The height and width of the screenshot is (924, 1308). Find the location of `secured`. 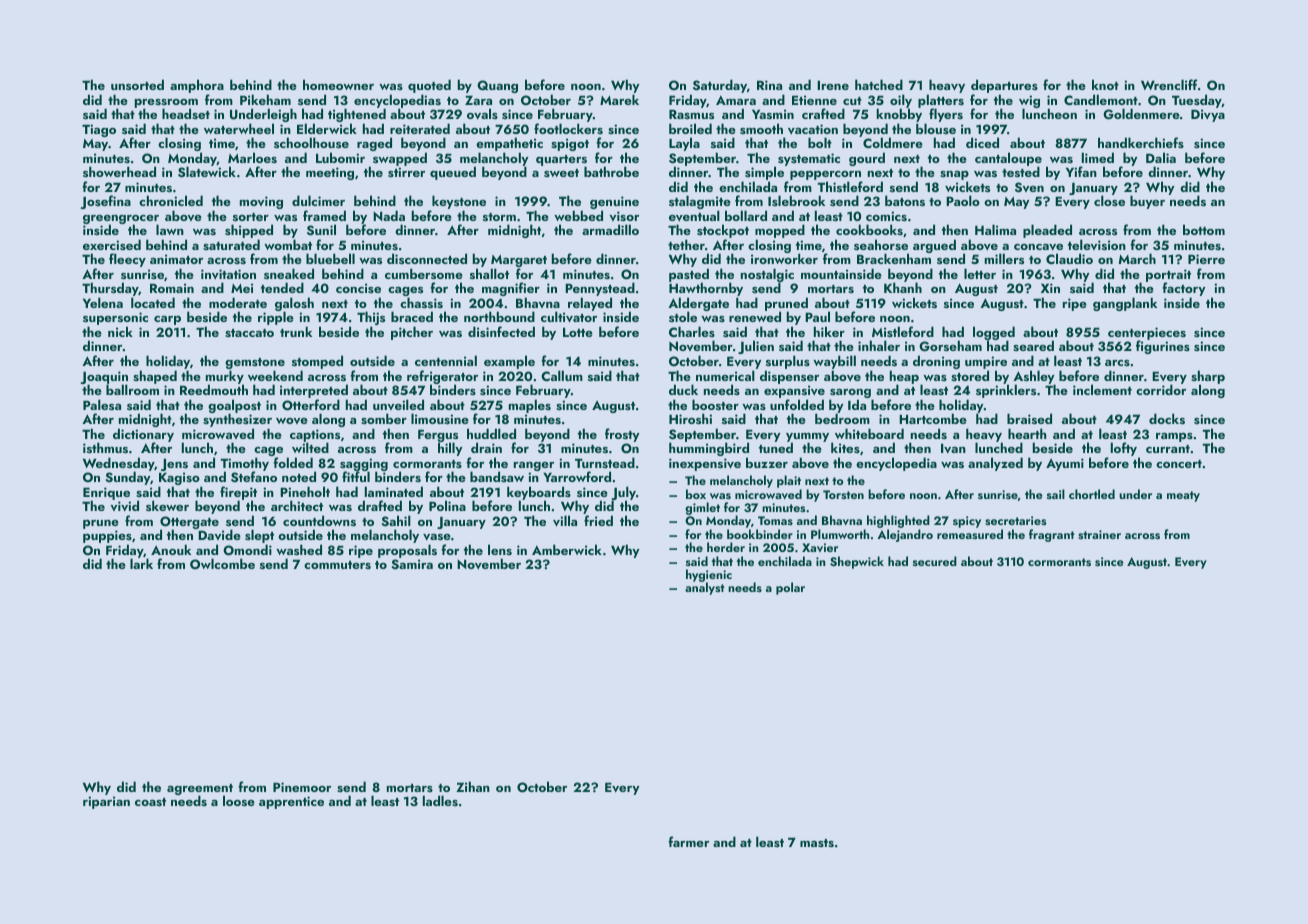

secured is located at coordinates (935, 561).
